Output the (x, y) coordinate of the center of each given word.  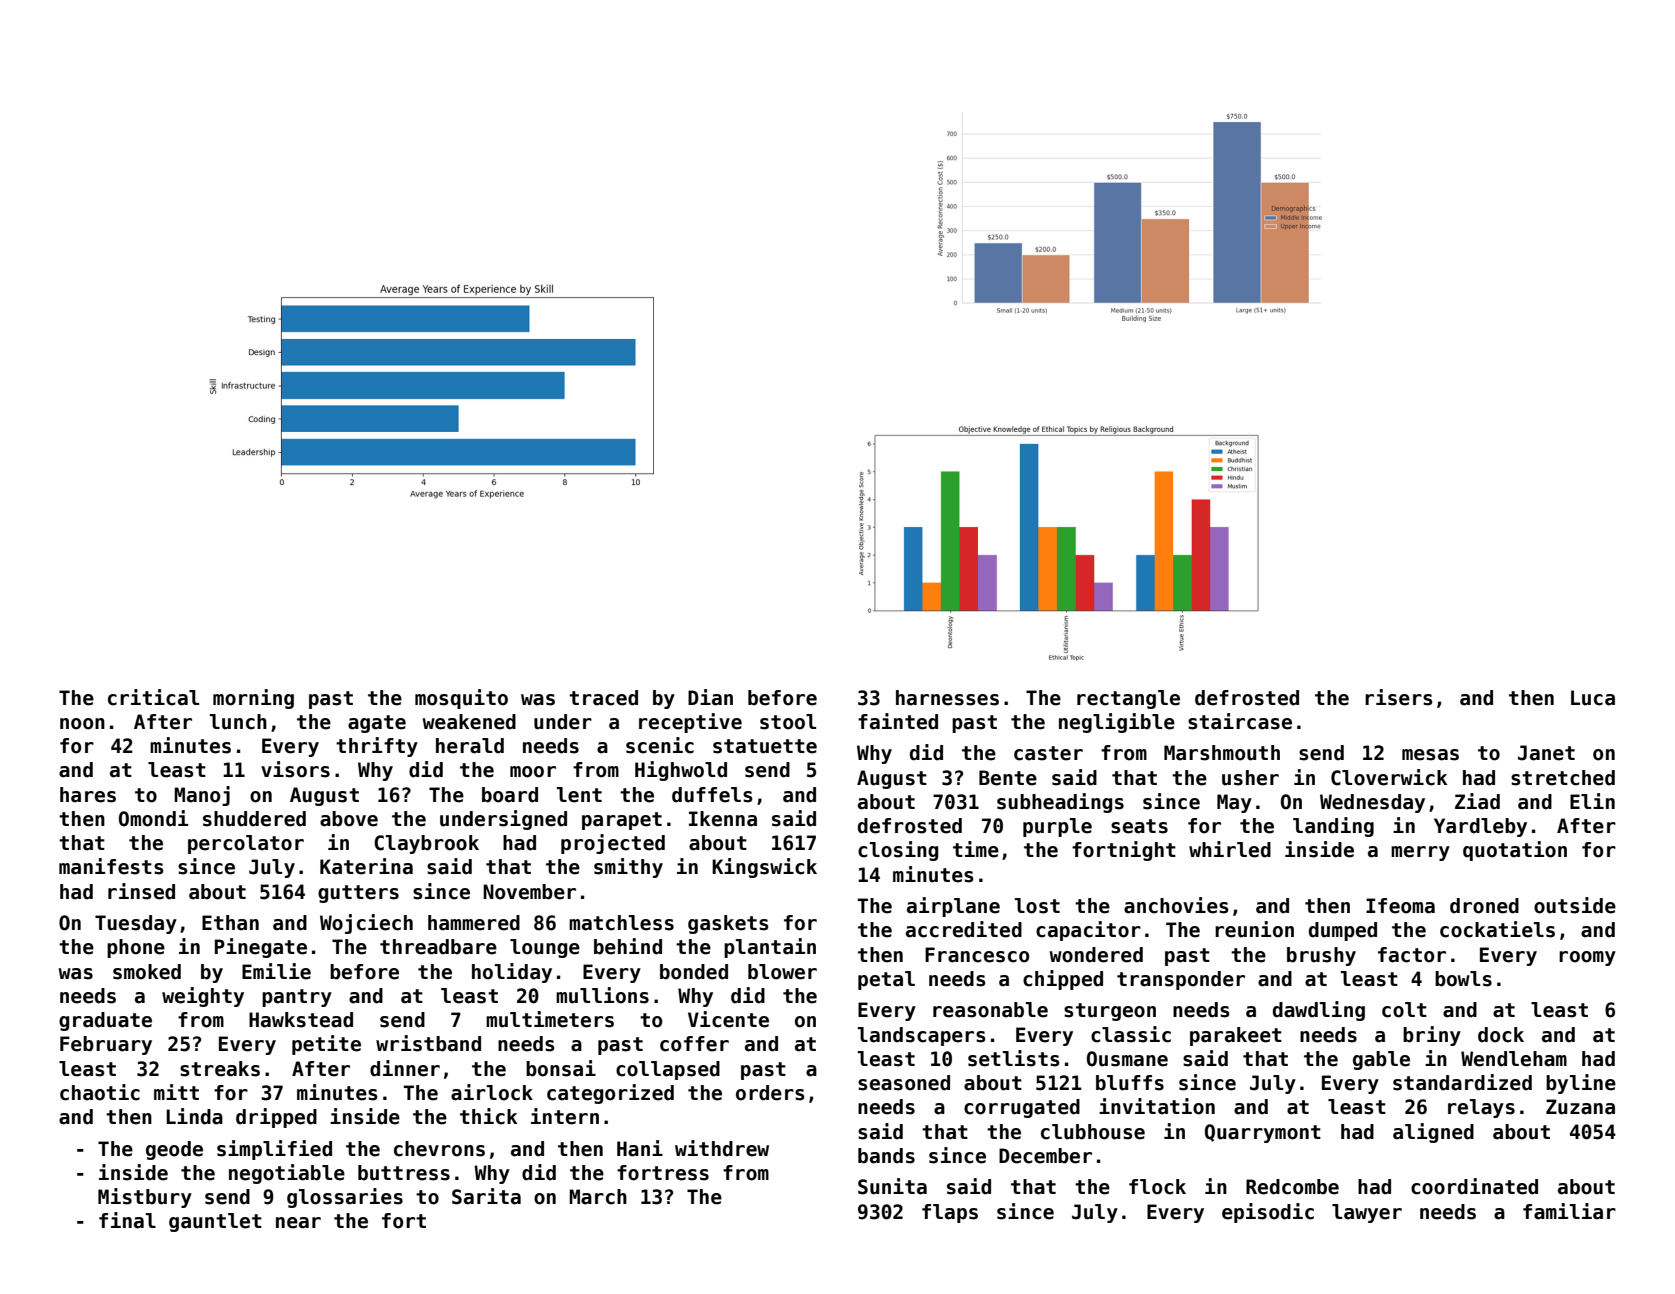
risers (1398, 697)
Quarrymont (1263, 1133)
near (298, 1223)
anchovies (1176, 905)
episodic (1268, 1213)
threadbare (438, 947)
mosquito (461, 699)
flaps (950, 1213)
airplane (953, 907)
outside (1575, 905)
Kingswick (764, 868)
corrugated (1022, 1108)
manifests (111, 866)
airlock (492, 1092)
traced (603, 698)
